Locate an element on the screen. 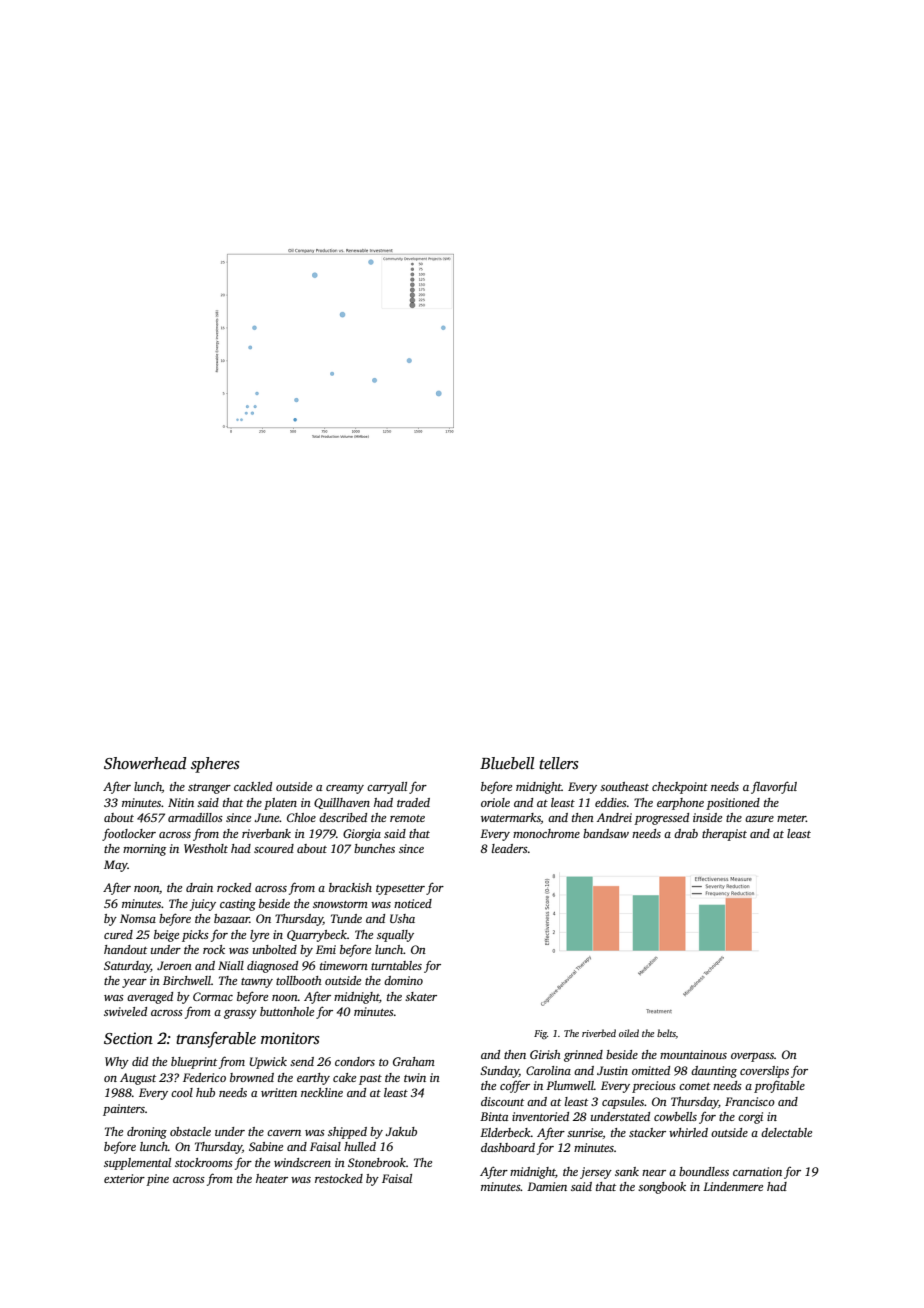 Image resolution: width=924 pixels, height=1308 pixels. morning is located at coordinates (144, 850).
